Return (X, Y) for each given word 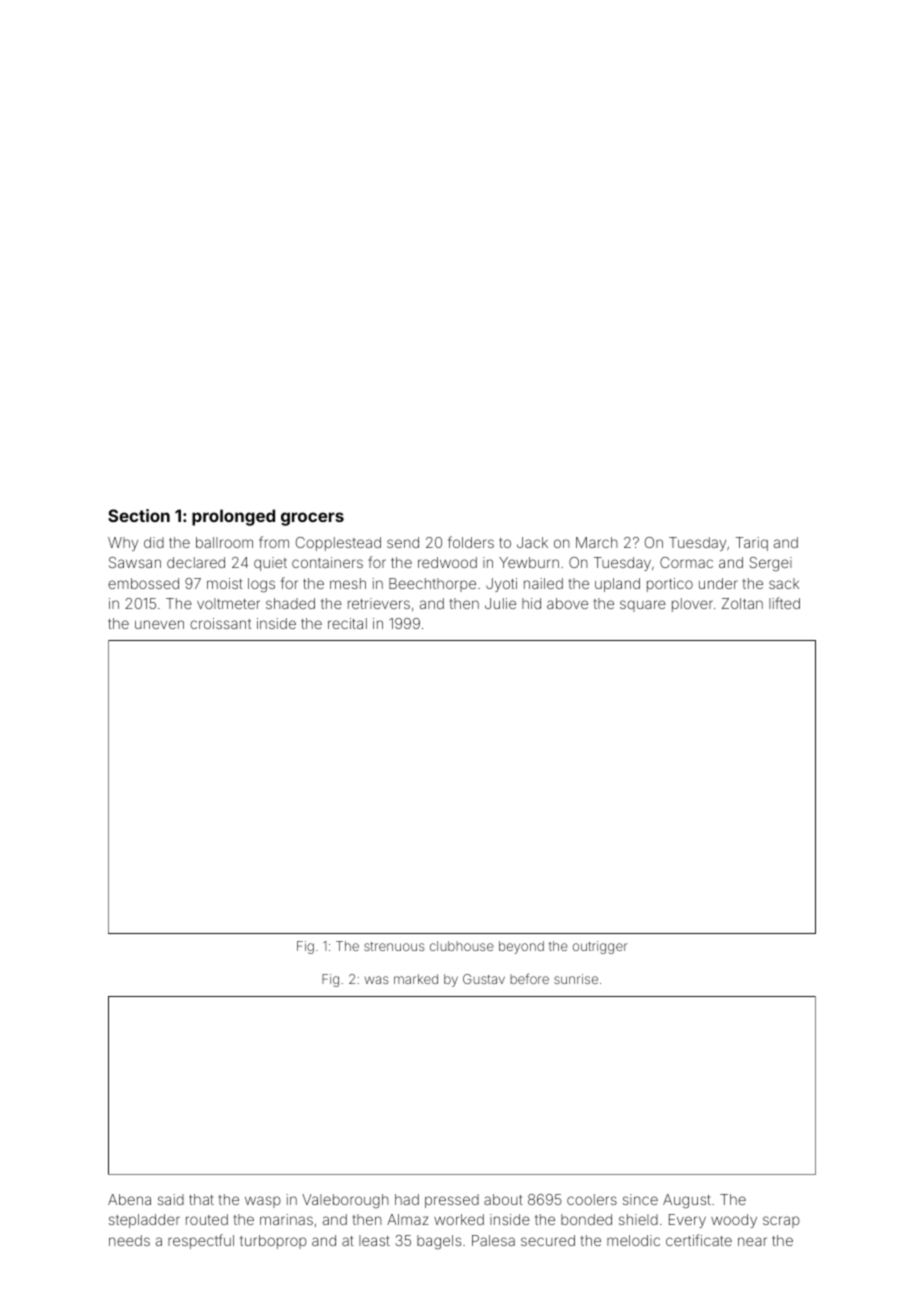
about (503, 1199)
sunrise (576, 979)
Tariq (752, 544)
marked (416, 979)
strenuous (394, 946)
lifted (784, 603)
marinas (286, 1219)
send (403, 542)
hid (531, 603)
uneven (159, 624)
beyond (521, 947)
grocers (312, 519)
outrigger (600, 947)
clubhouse (462, 946)
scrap (781, 1222)
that (201, 1199)
